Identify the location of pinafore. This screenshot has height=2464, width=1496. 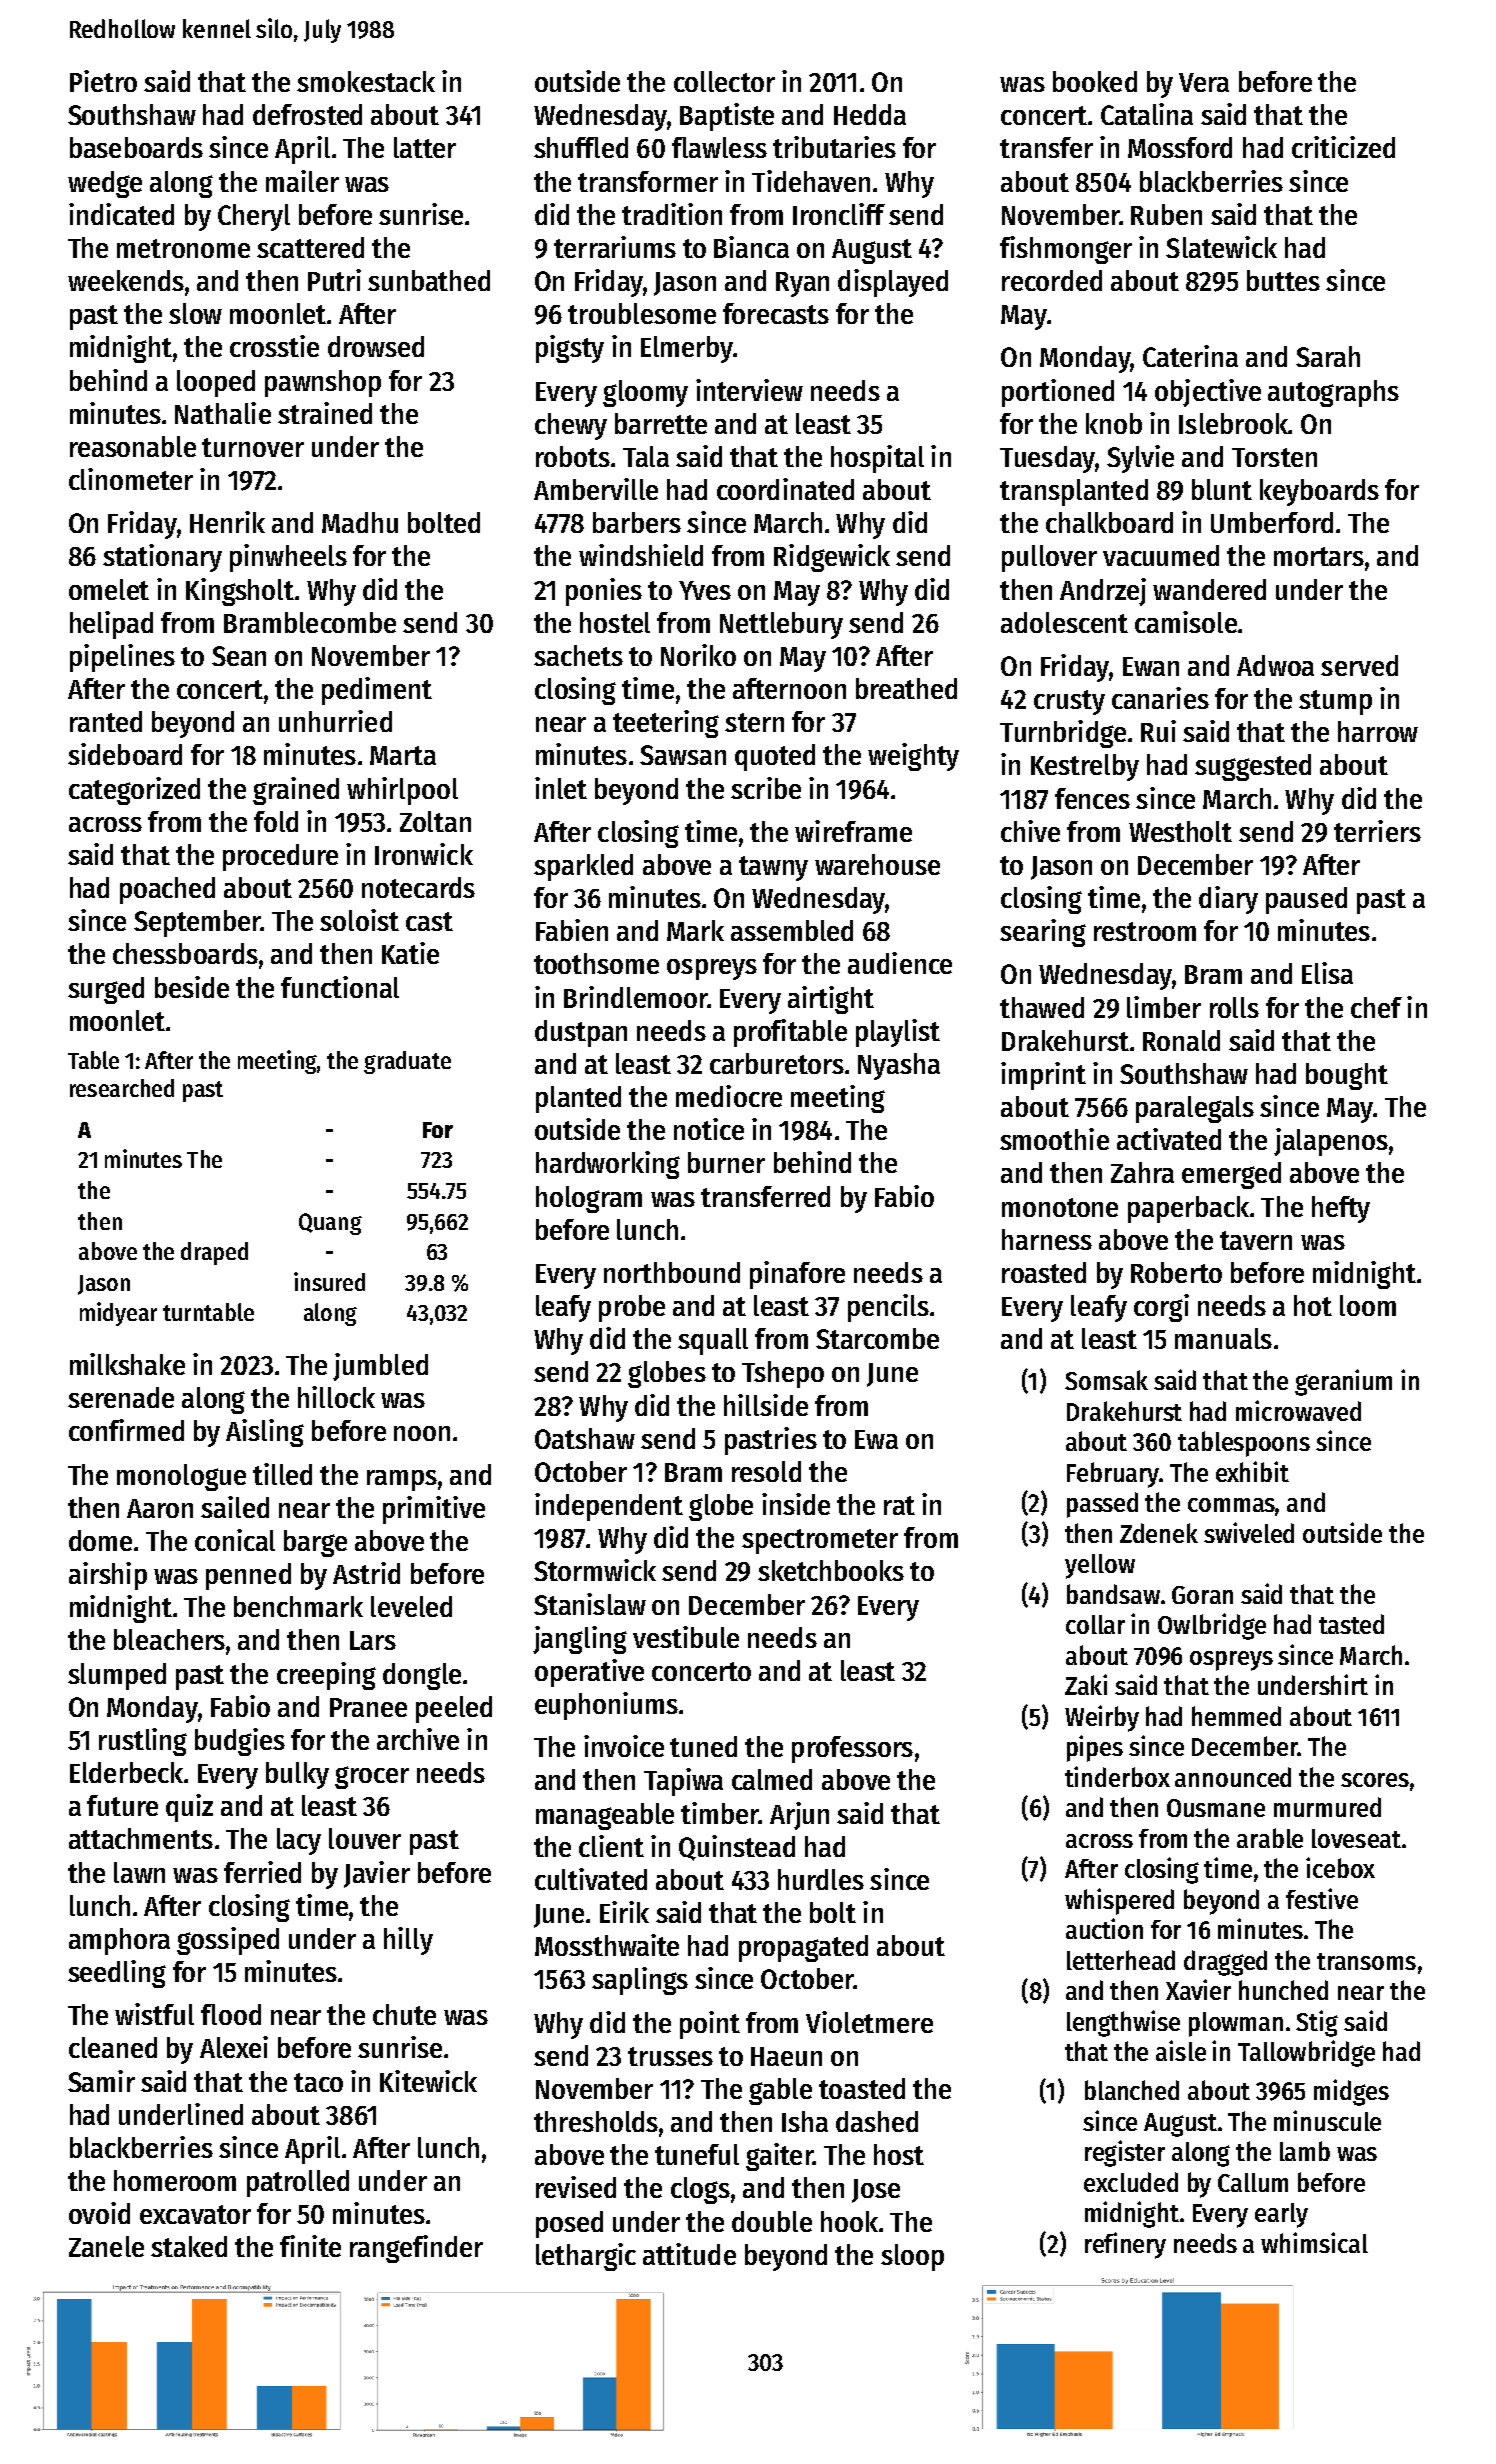
(797, 1275).
